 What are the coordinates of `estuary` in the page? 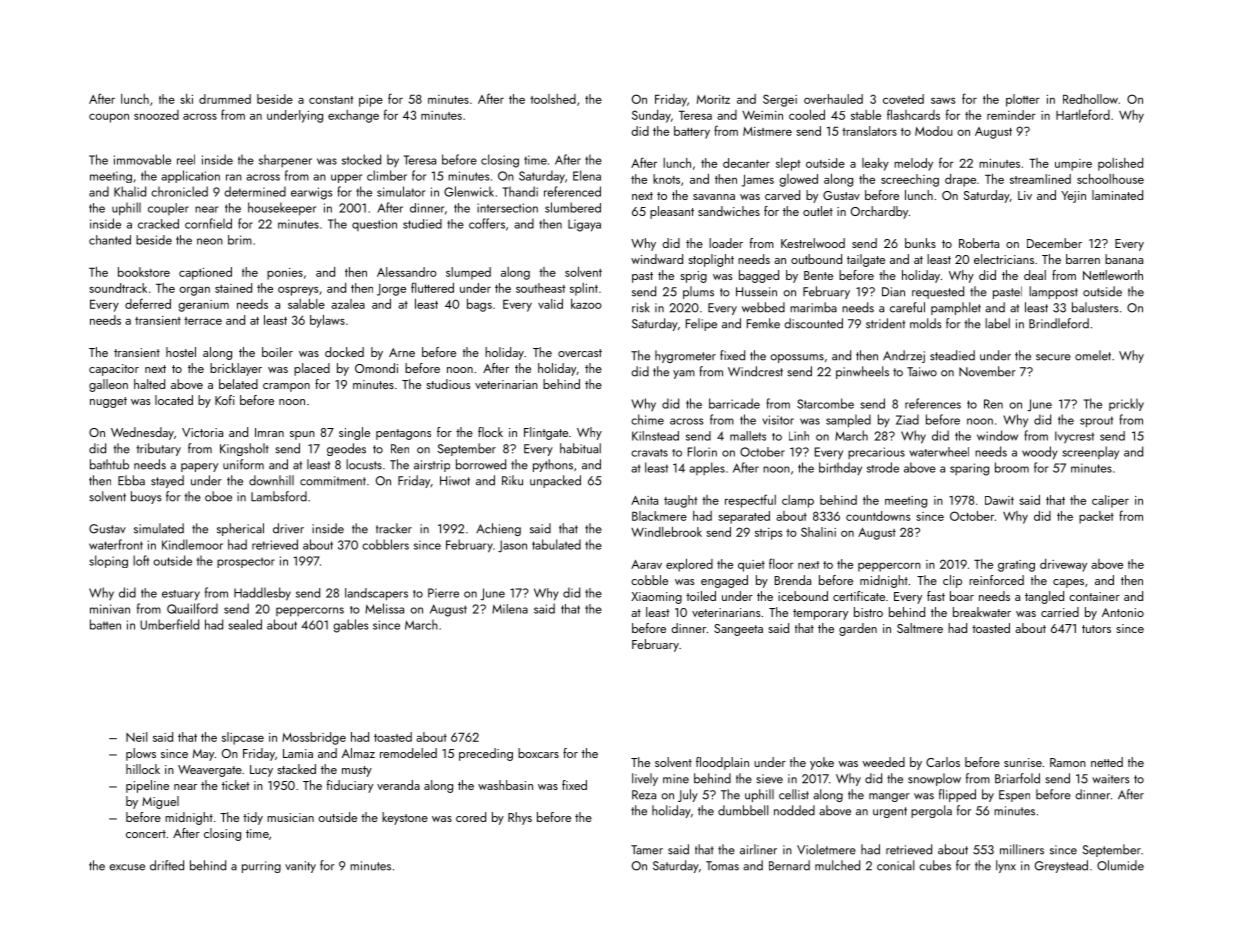 It's located at (181, 595).
